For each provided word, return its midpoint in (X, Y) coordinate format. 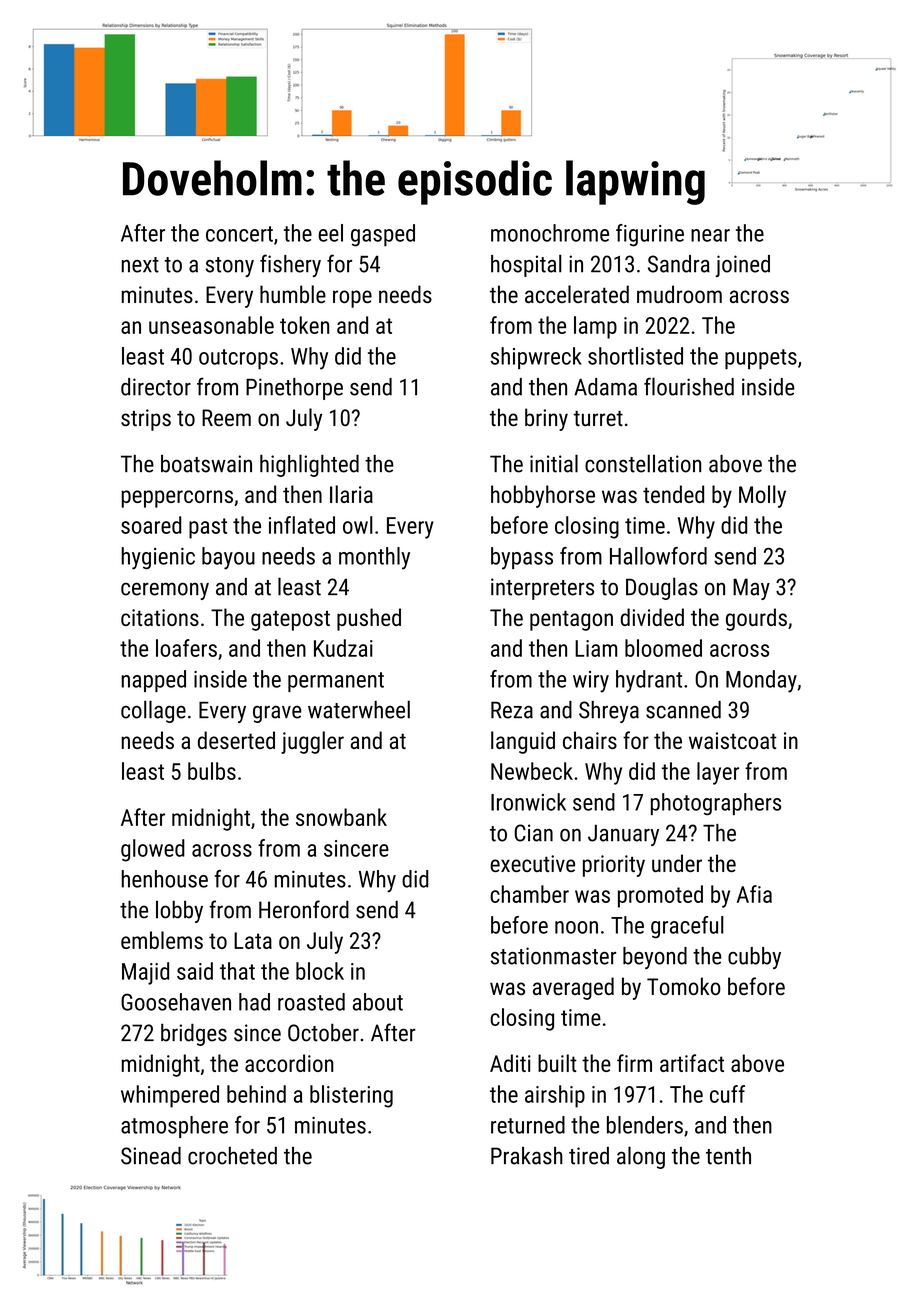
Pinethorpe (294, 389)
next (140, 265)
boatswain (206, 464)
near (710, 235)
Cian (534, 833)
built (557, 1063)
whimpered (170, 1096)
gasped (383, 235)
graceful (687, 927)
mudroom (679, 294)
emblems (162, 940)
